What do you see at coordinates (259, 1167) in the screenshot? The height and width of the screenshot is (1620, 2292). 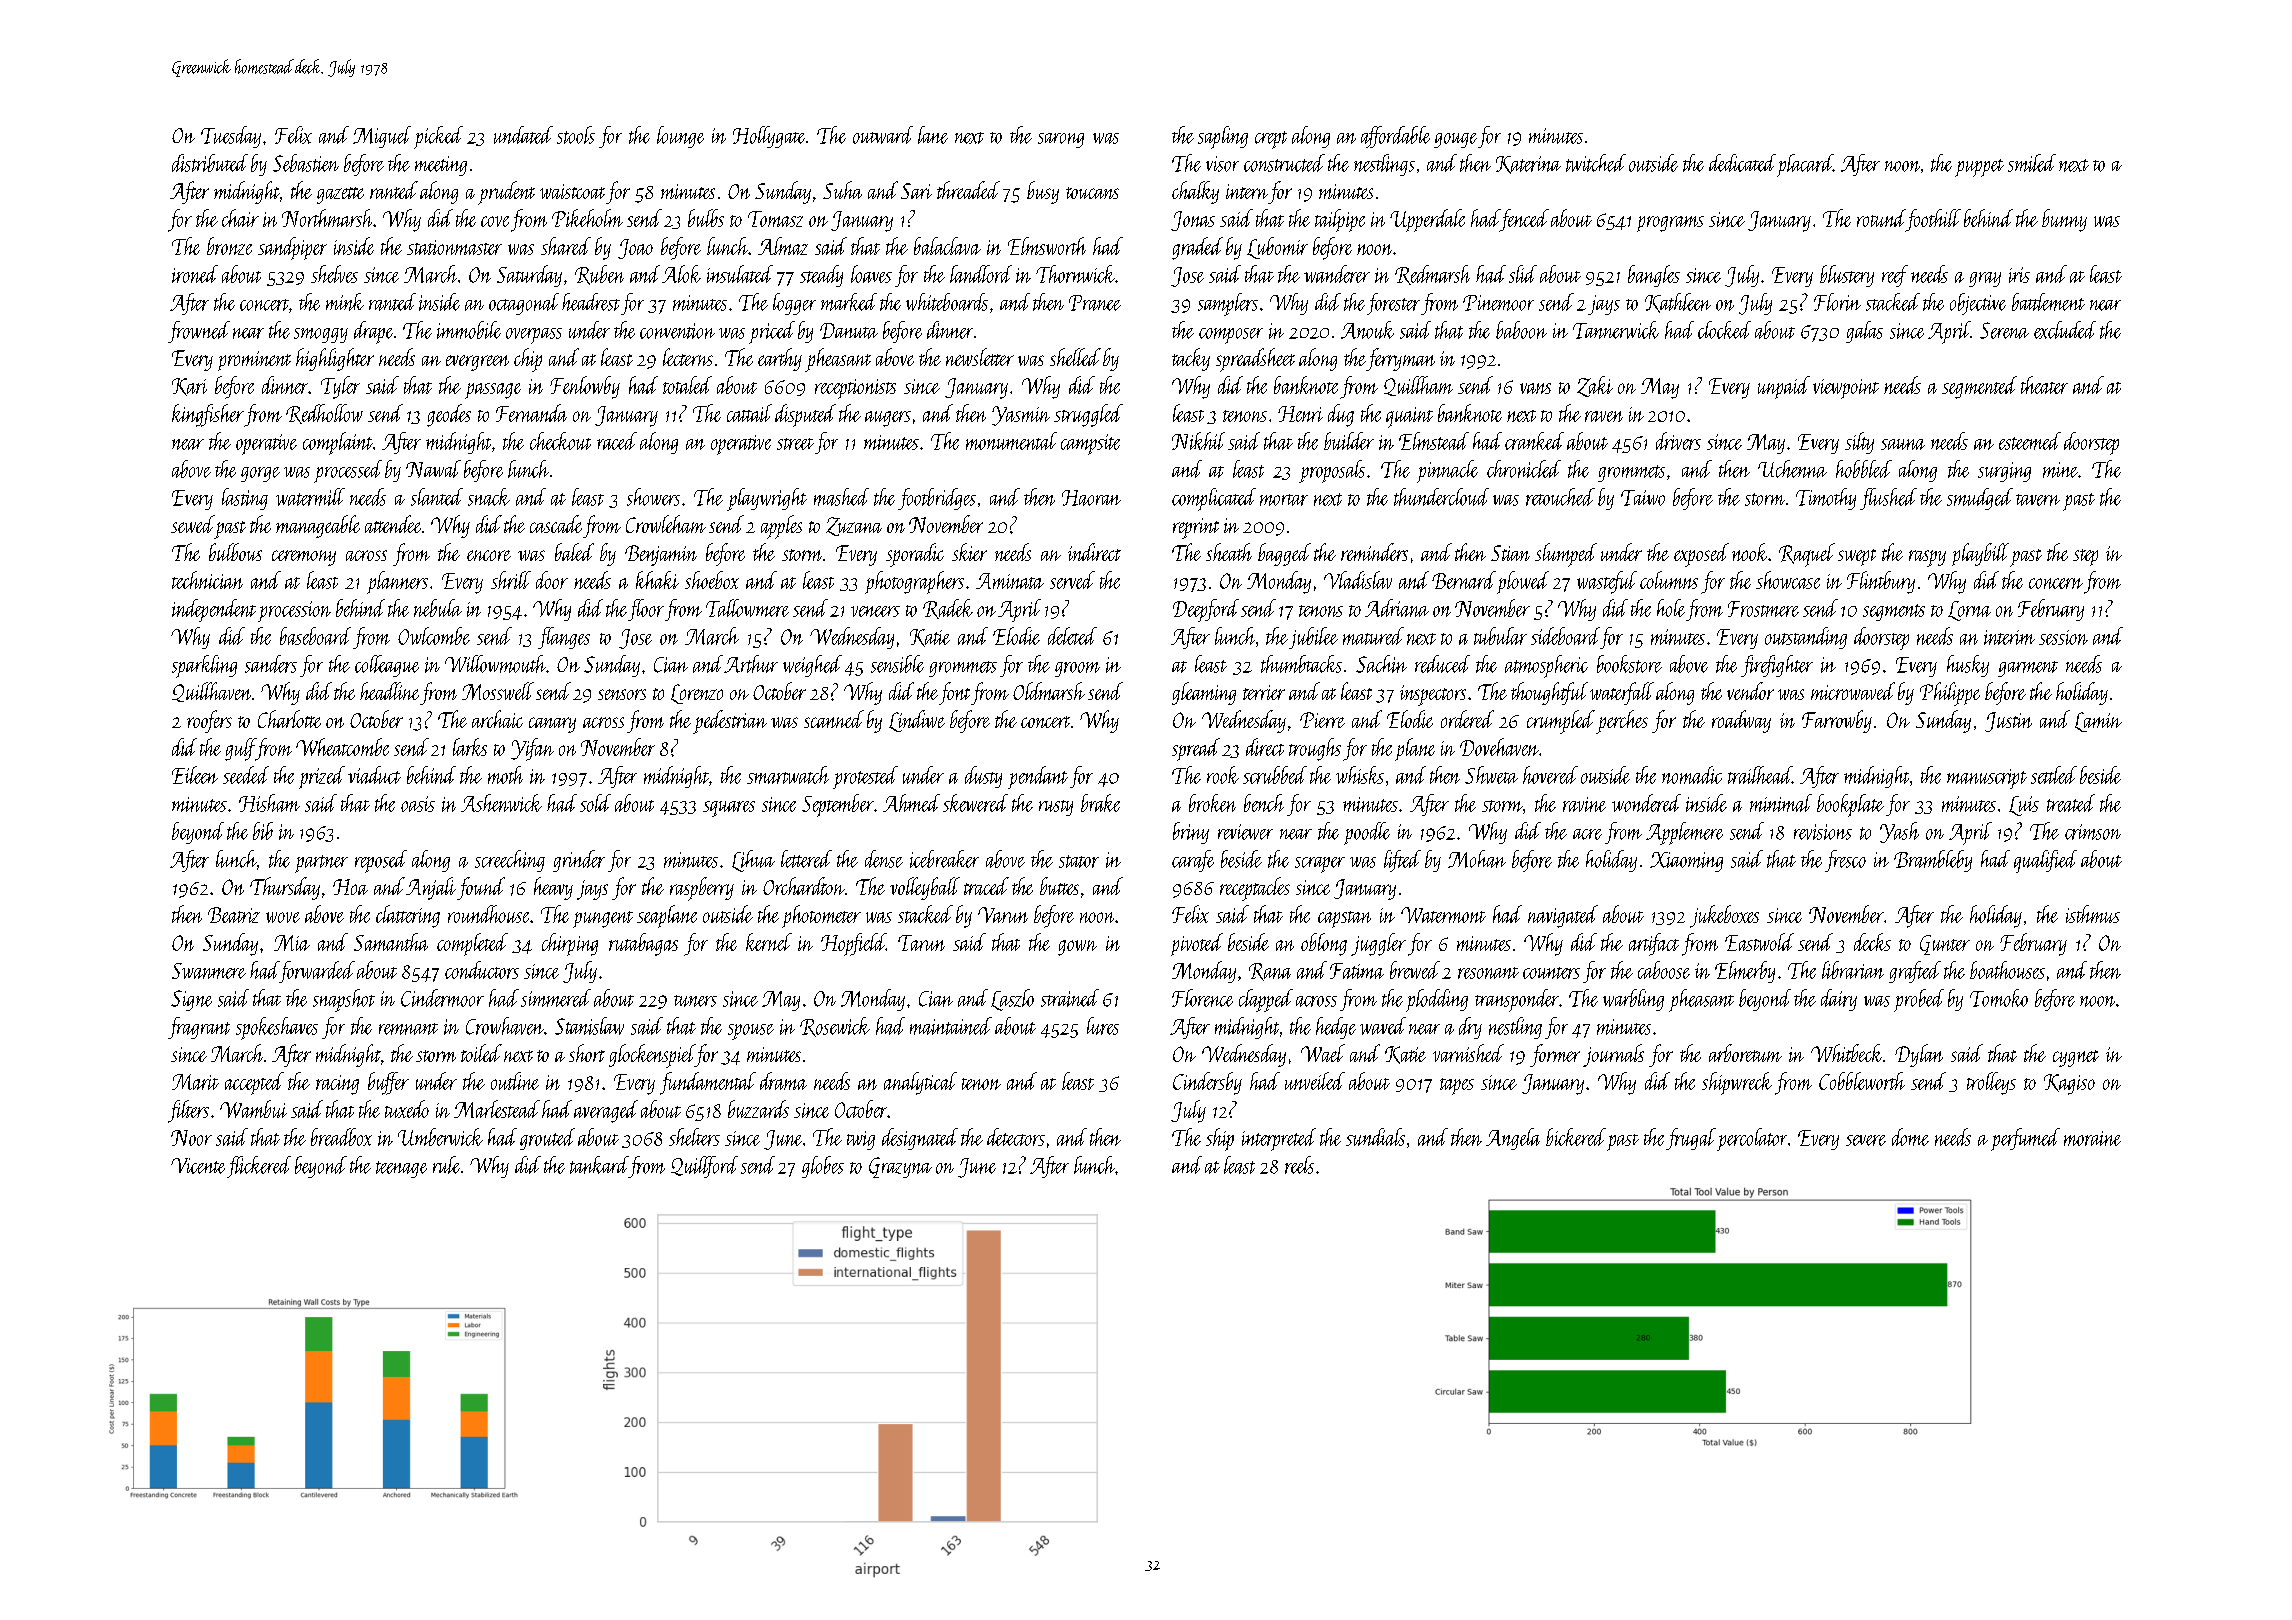 I see `flickered` at bounding box center [259, 1167].
